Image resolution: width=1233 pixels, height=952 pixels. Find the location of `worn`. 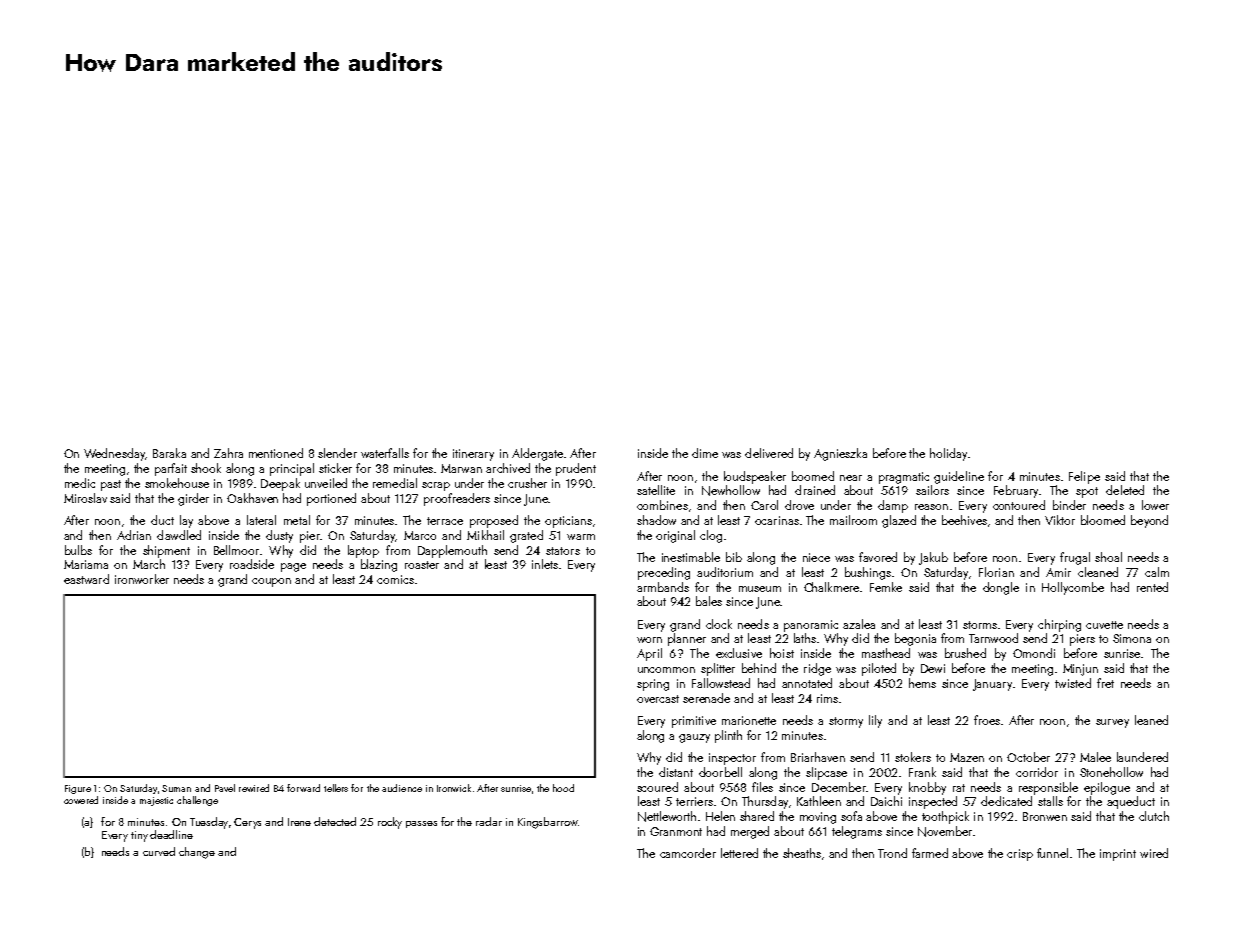

worn is located at coordinates (649, 640).
